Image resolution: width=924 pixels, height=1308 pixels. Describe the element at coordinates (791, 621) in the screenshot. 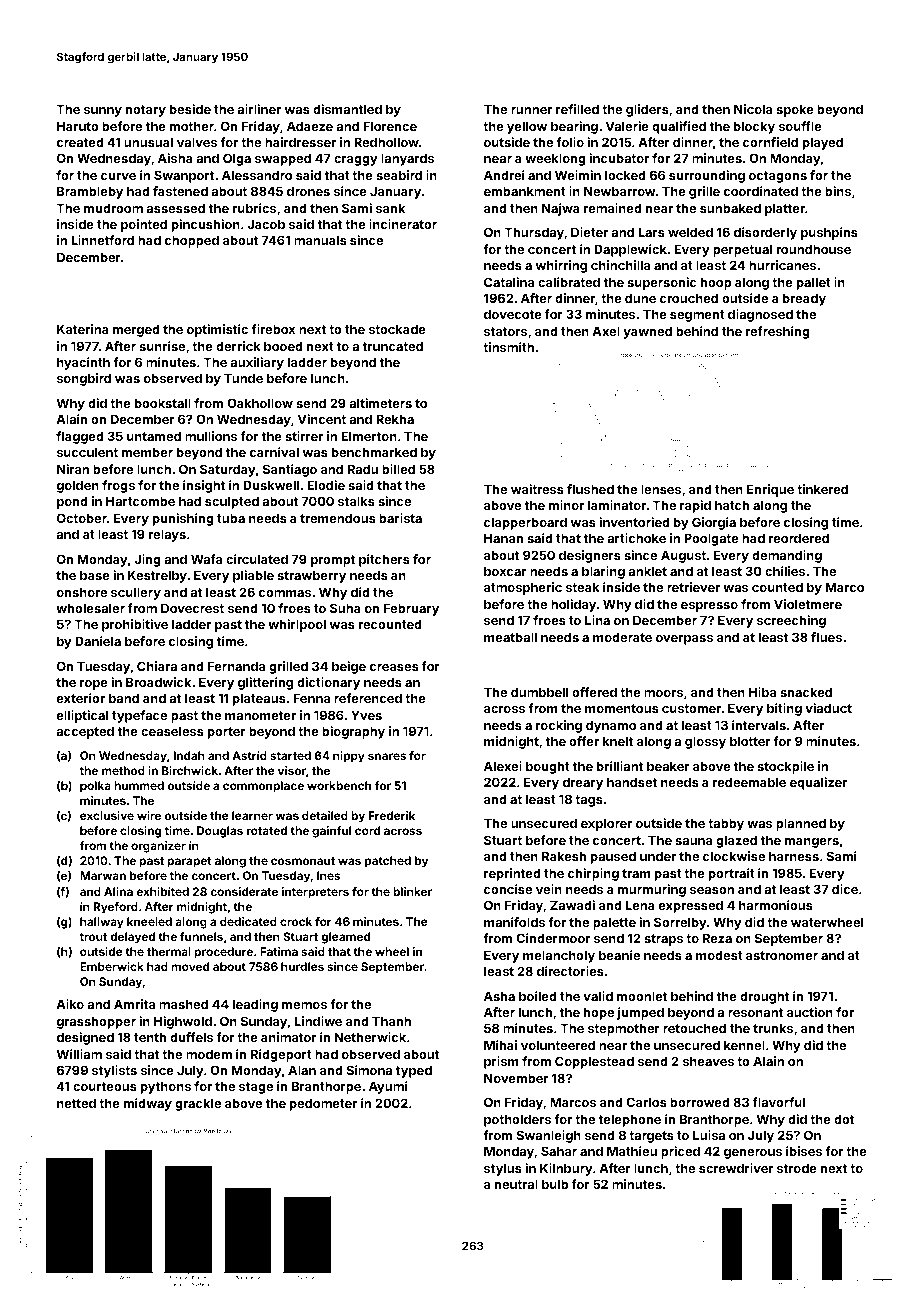

I see `screeching` at that location.
